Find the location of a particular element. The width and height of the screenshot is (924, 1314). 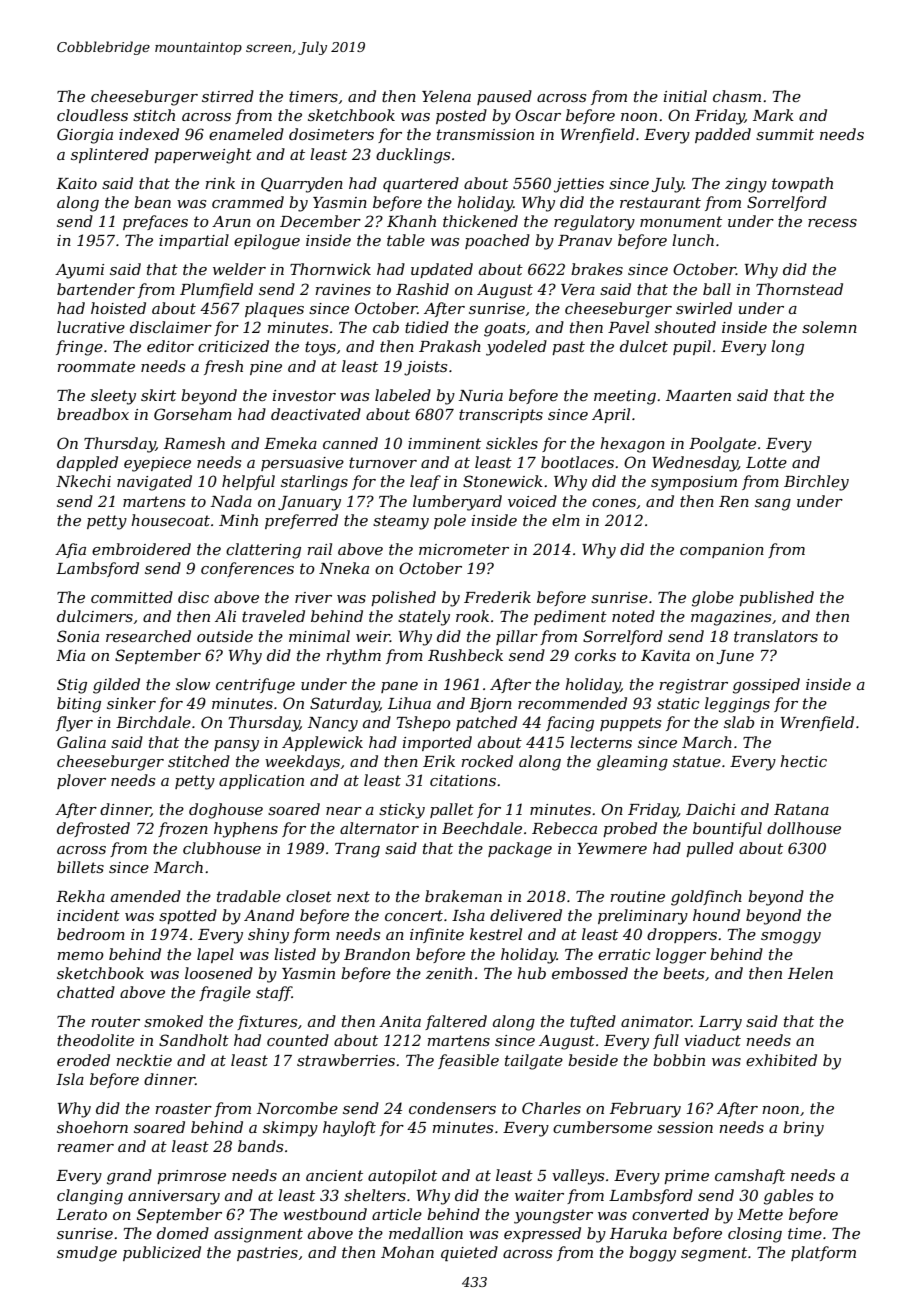

biting is located at coordinates (79, 705).
